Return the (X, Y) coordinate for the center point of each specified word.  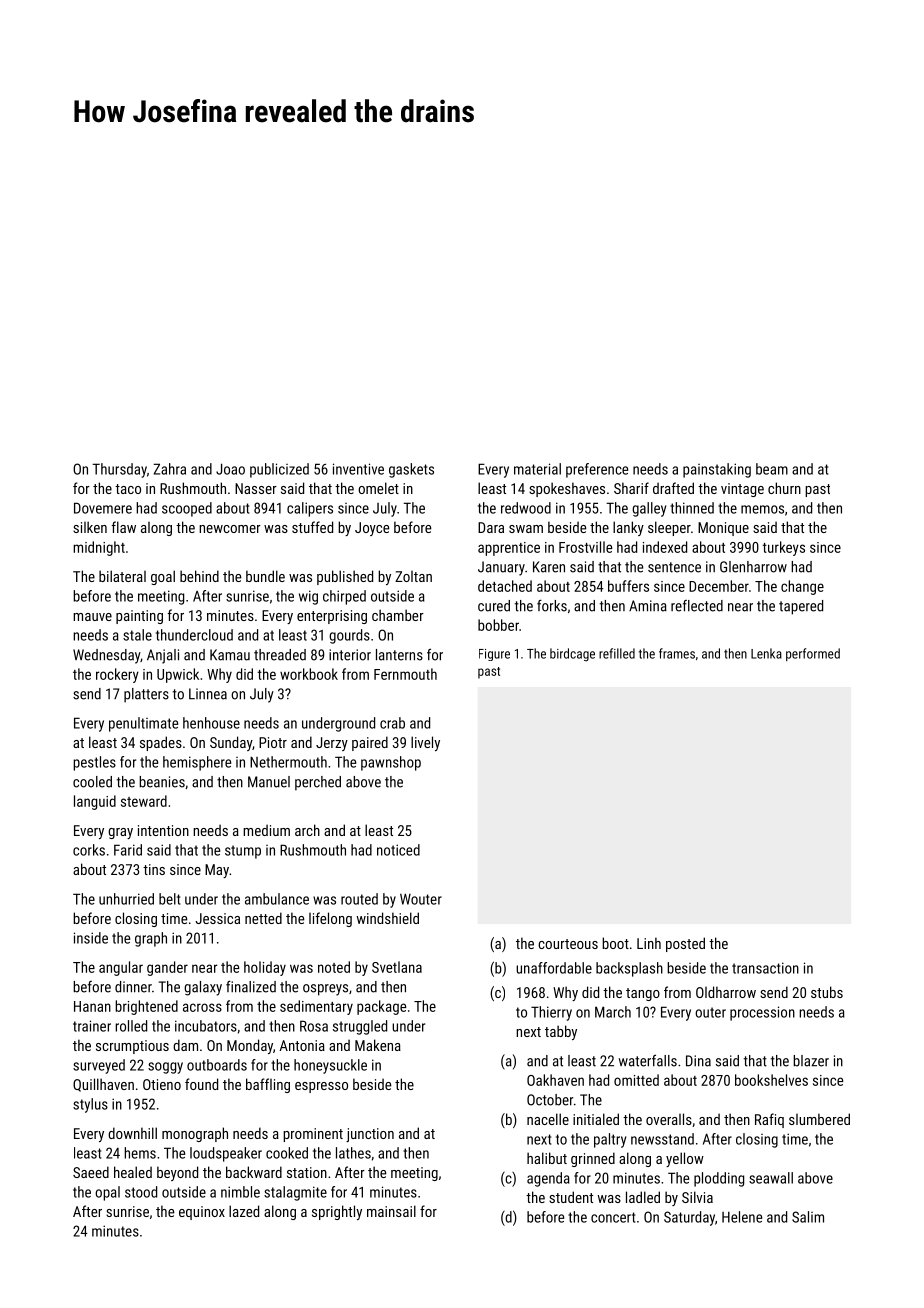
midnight (99, 548)
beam (772, 469)
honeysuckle (330, 1066)
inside (91, 938)
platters (146, 695)
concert (613, 1217)
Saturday (689, 1218)
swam (526, 529)
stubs (827, 992)
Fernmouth (405, 674)
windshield (387, 918)
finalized (251, 987)
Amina (648, 606)
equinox (202, 1213)
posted (685, 944)
